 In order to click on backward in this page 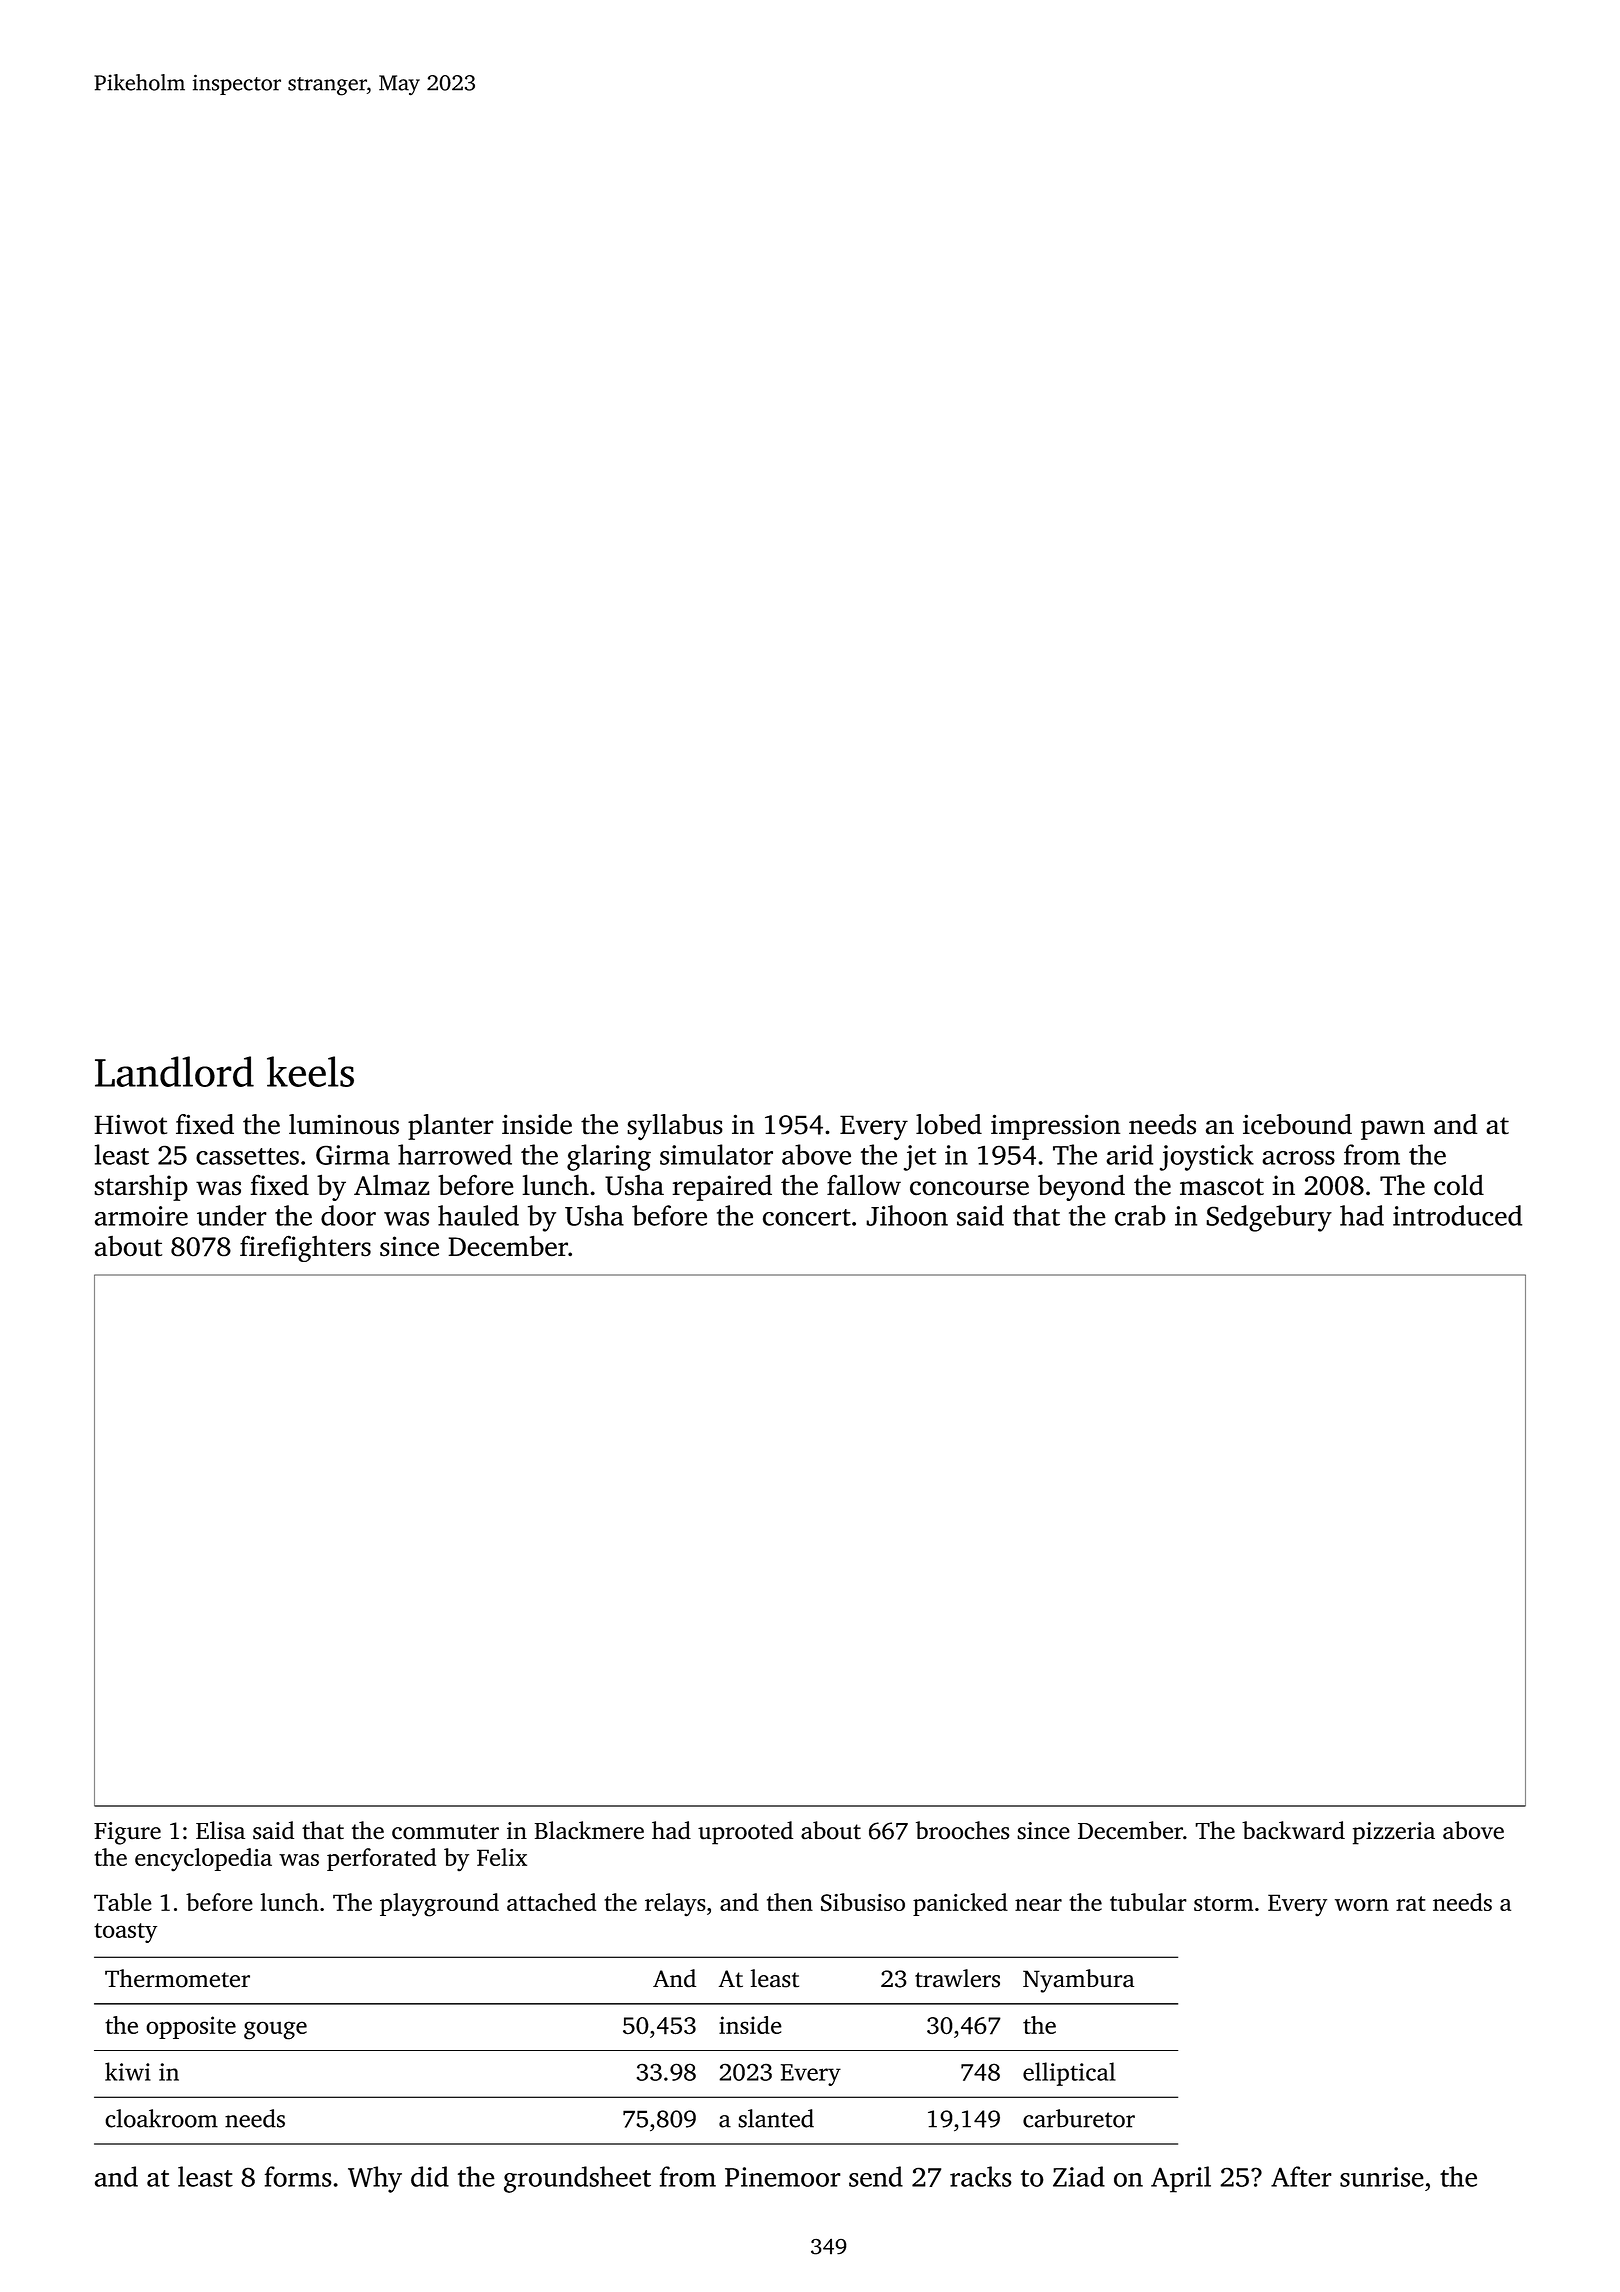, I will do `click(1293, 1830)`.
